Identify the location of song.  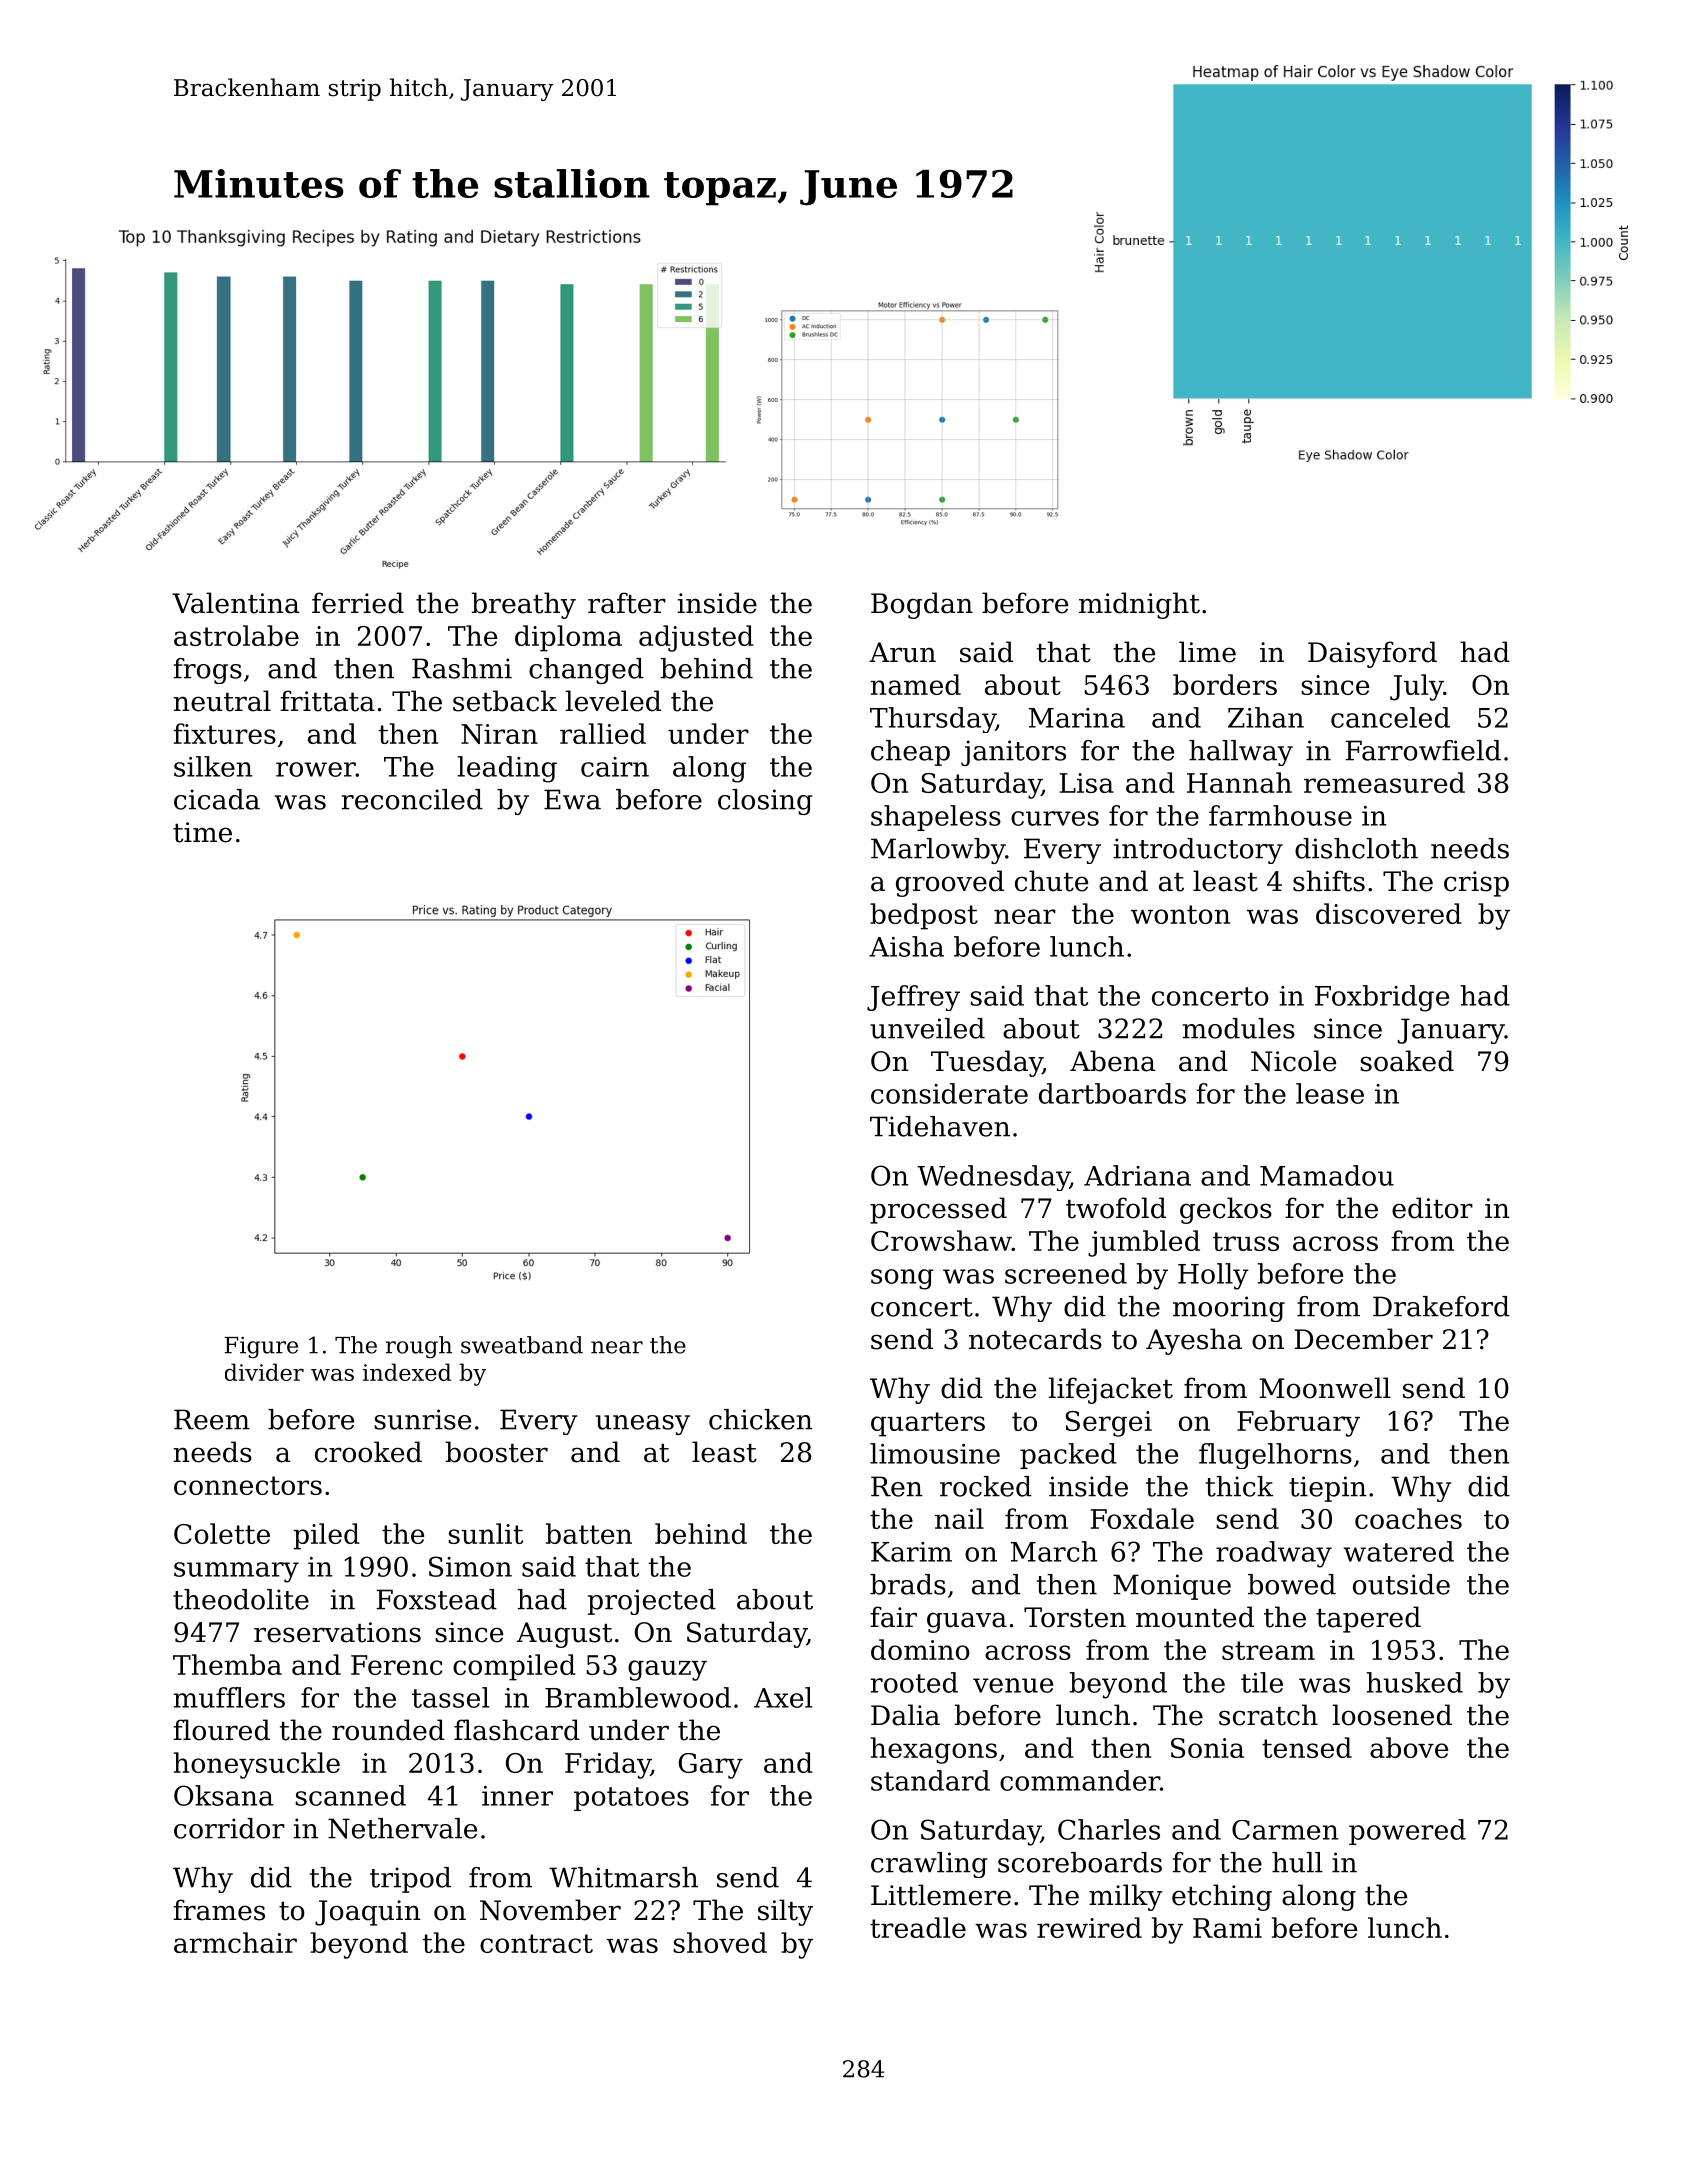
(902, 1279).
